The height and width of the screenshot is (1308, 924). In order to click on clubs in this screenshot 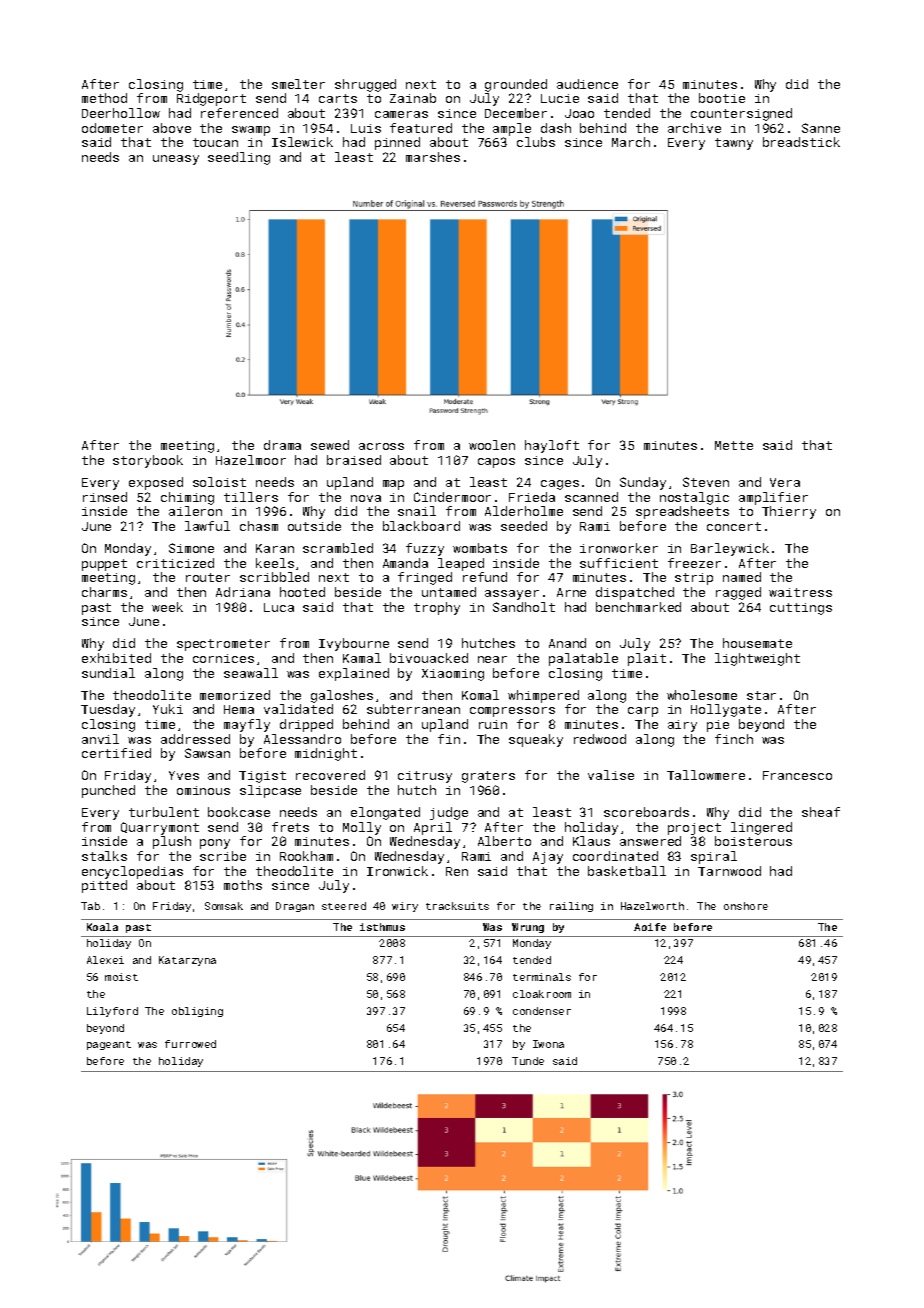, I will do `click(536, 142)`.
